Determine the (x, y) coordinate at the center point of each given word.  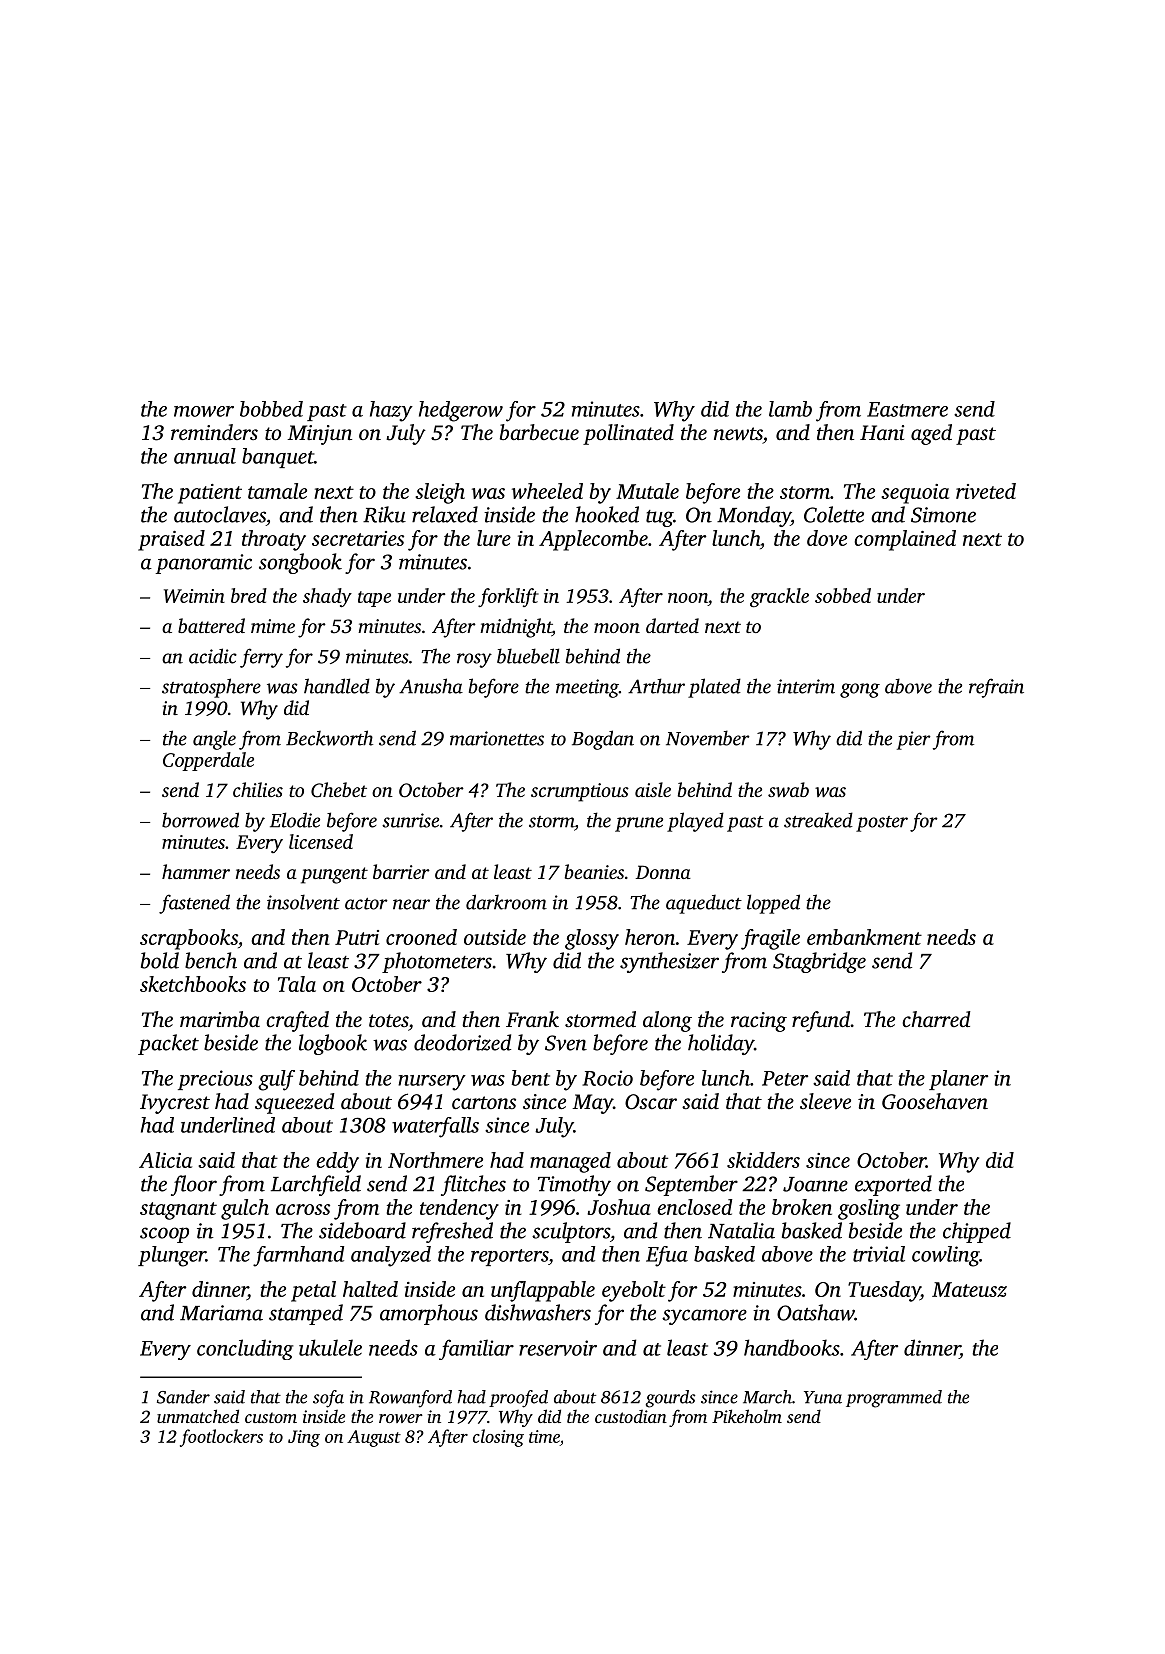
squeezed (295, 1103)
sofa (328, 1399)
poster (882, 824)
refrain (996, 688)
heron (650, 937)
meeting (587, 688)
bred (249, 595)
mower (204, 411)
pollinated (628, 434)
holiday (721, 1044)
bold (160, 960)
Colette (834, 514)
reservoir (558, 1348)
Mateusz (969, 1289)
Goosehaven (935, 1101)
